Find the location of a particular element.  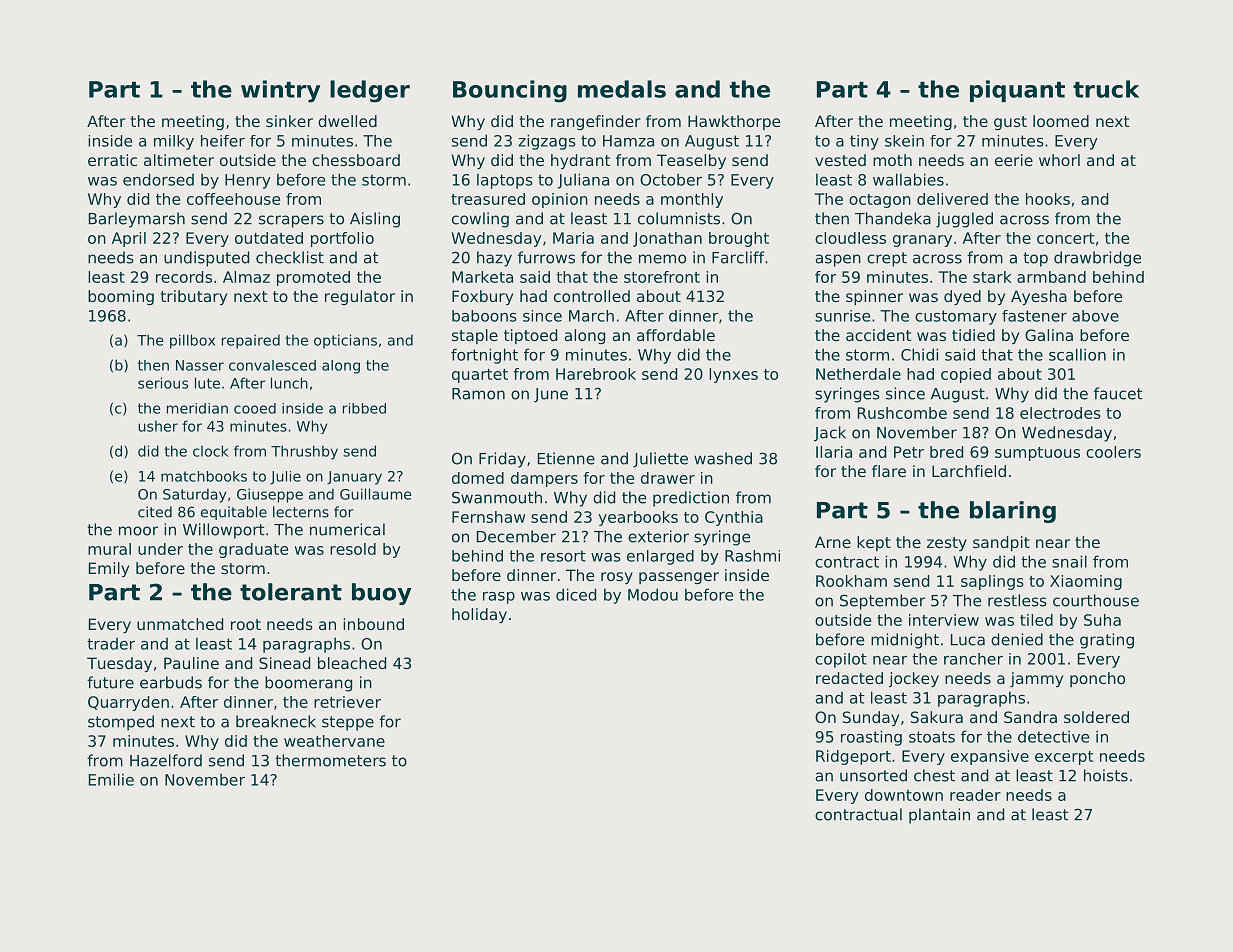

blaring is located at coordinates (1013, 512).
